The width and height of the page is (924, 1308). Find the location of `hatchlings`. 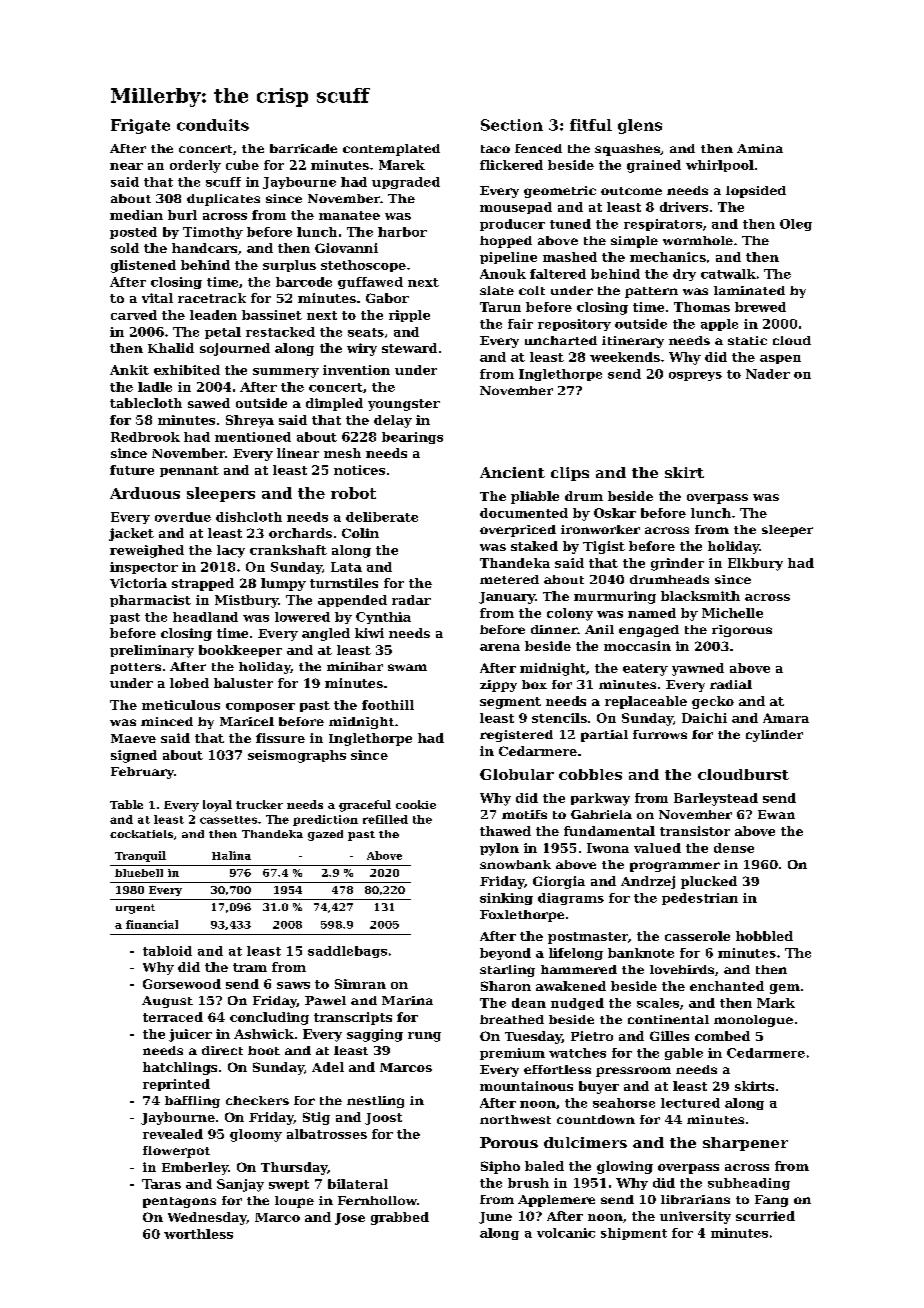

hatchlings is located at coordinates (180, 1068).
